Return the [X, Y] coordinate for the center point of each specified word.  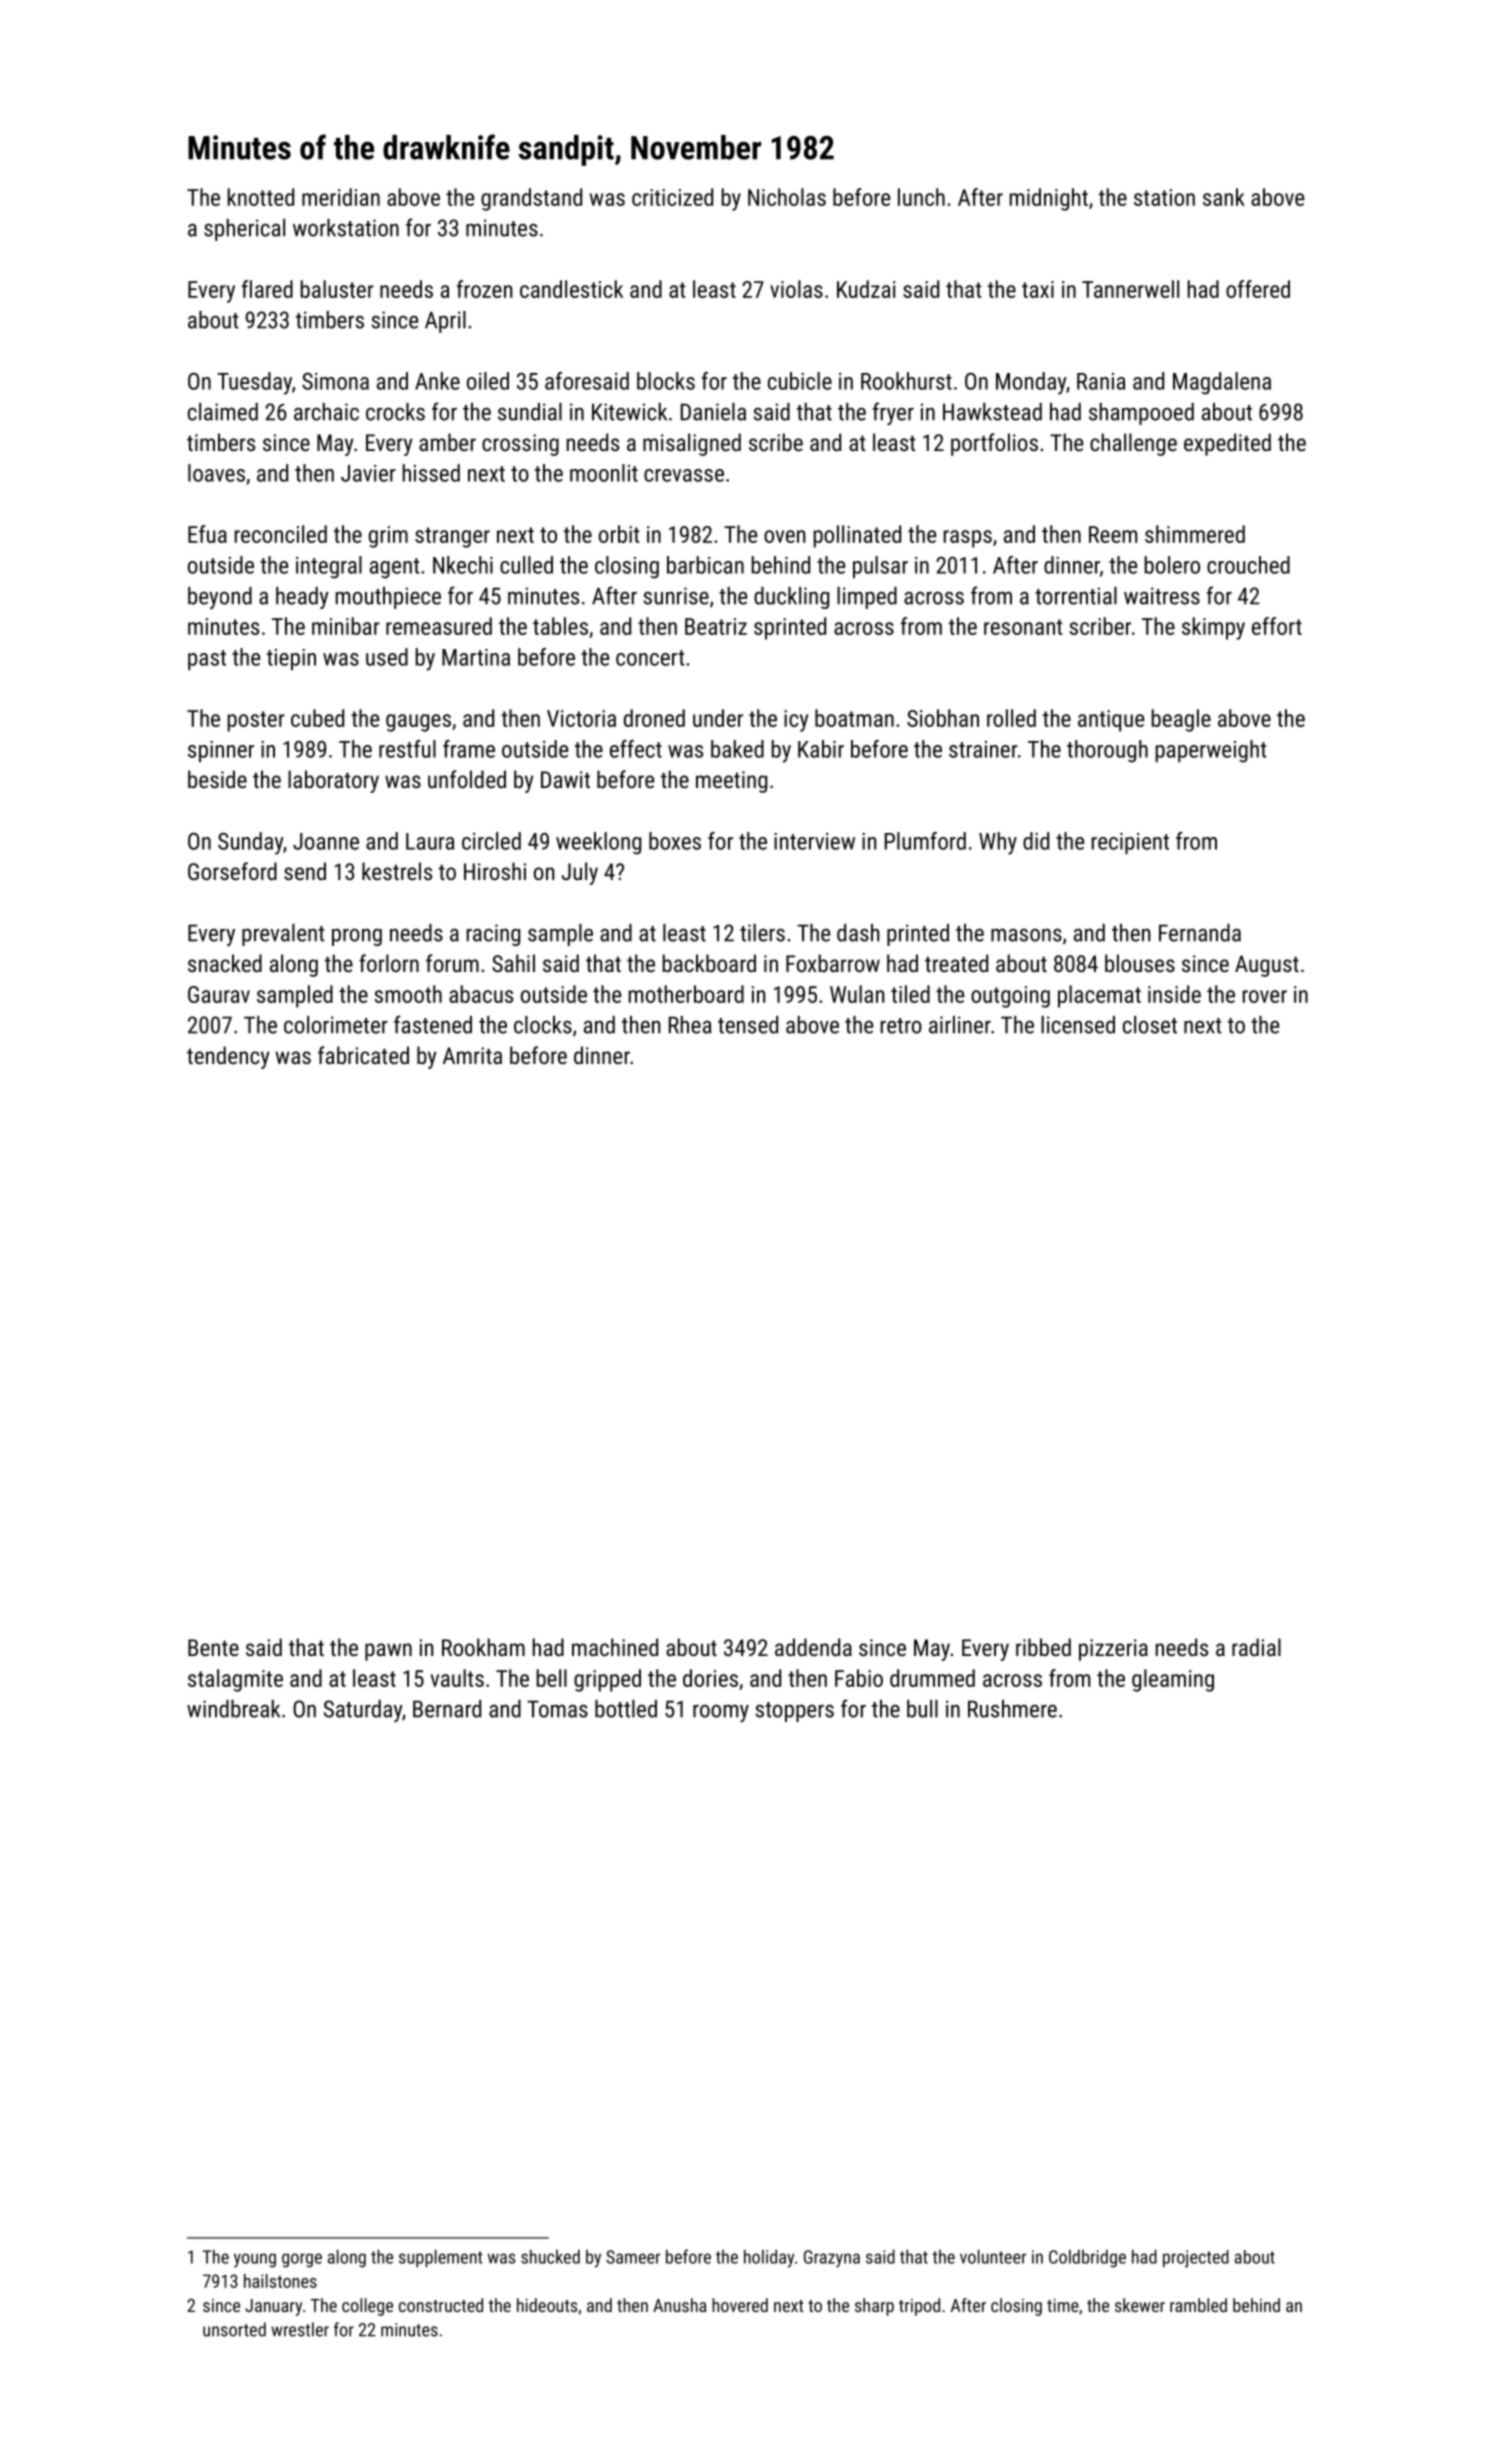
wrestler [300, 2329]
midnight [1049, 199]
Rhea [690, 1025]
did [1036, 841]
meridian [341, 197]
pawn [388, 1652]
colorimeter [336, 1025]
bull [922, 1709]
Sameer [633, 2257]
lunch [921, 197]
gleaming [1173, 1680]
